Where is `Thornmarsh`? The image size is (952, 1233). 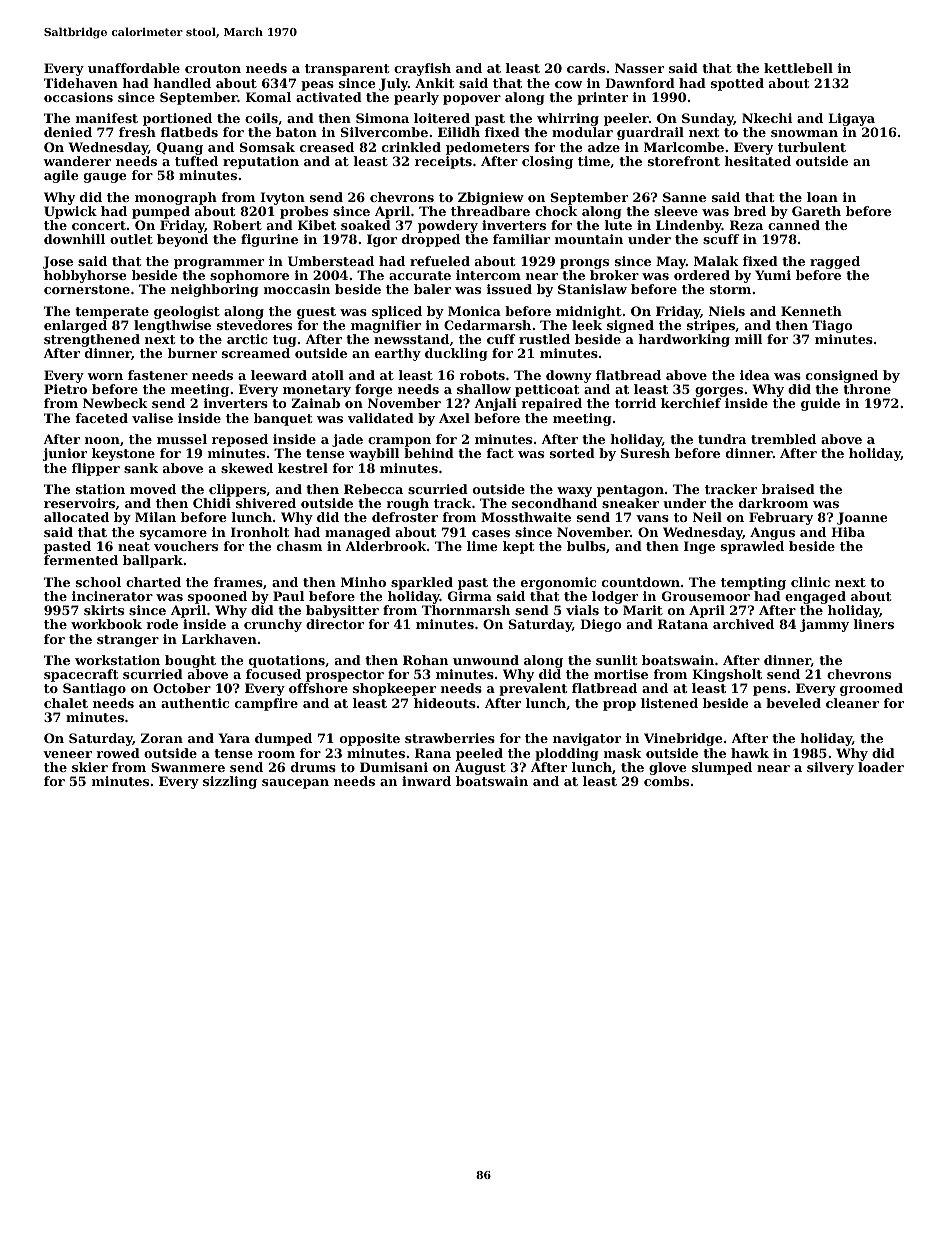 Thornmarsh is located at coordinates (466, 610).
